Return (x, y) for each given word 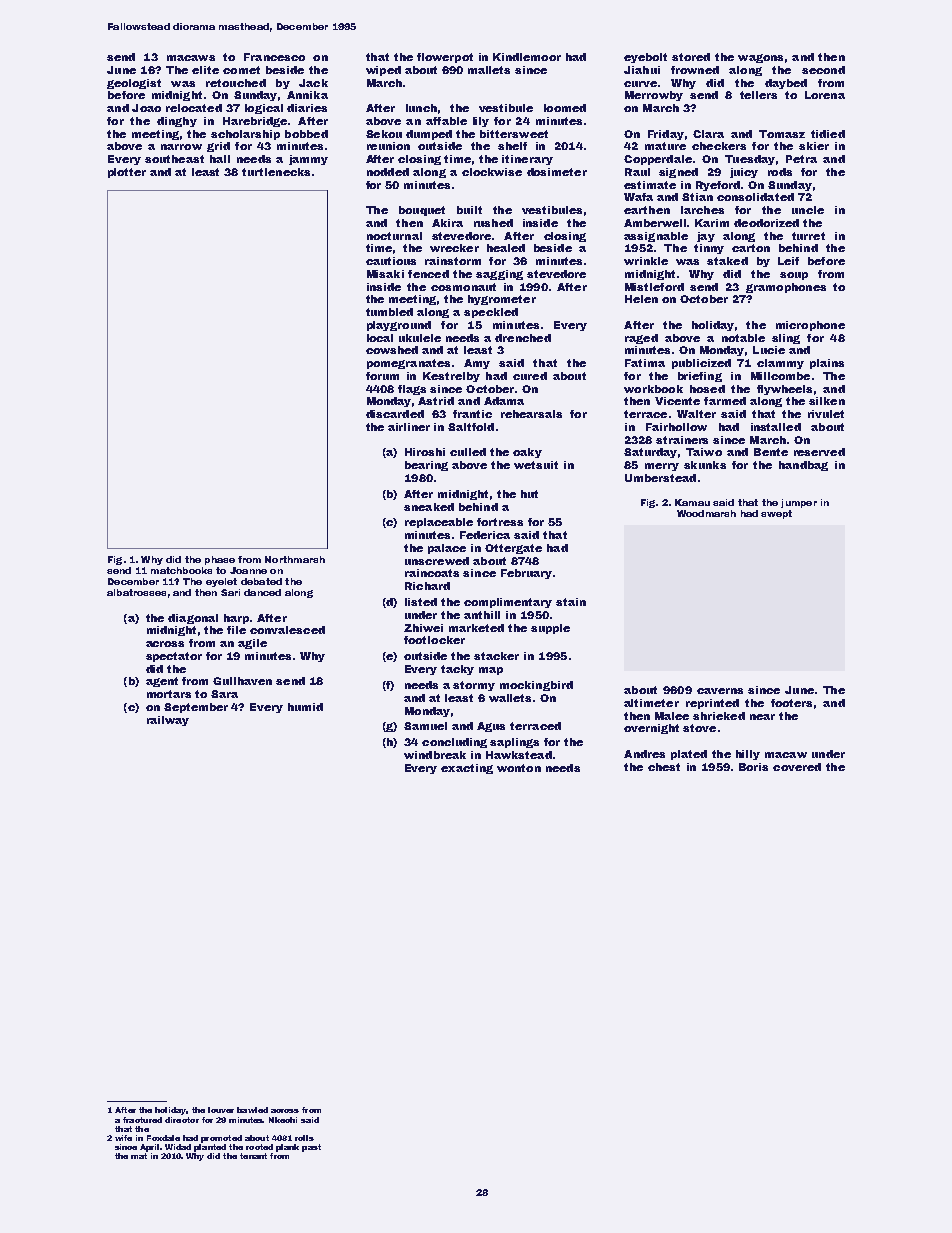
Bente (771, 452)
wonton (519, 768)
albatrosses (136, 592)
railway (168, 721)
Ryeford (718, 186)
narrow (181, 147)
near (762, 717)
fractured (142, 1120)
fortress (500, 522)
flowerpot (445, 58)
